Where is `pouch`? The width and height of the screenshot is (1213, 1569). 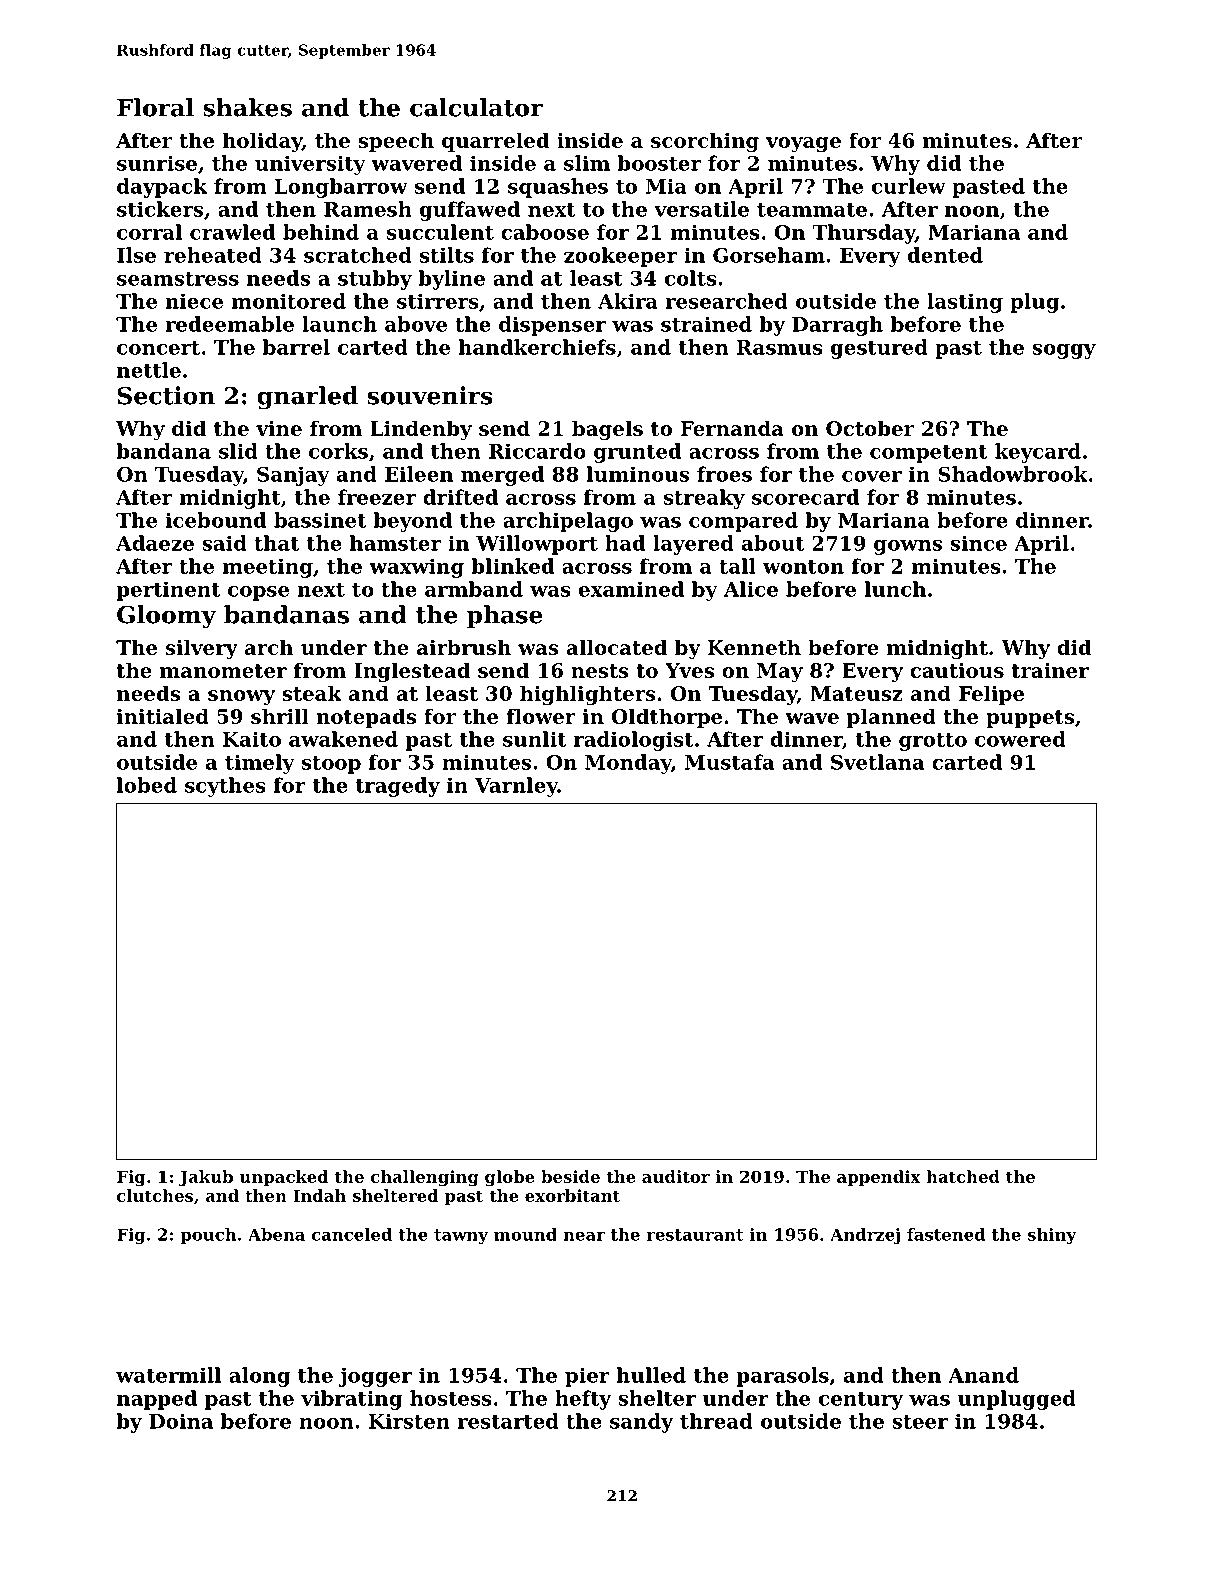 pouch is located at coordinates (208, 1236).
